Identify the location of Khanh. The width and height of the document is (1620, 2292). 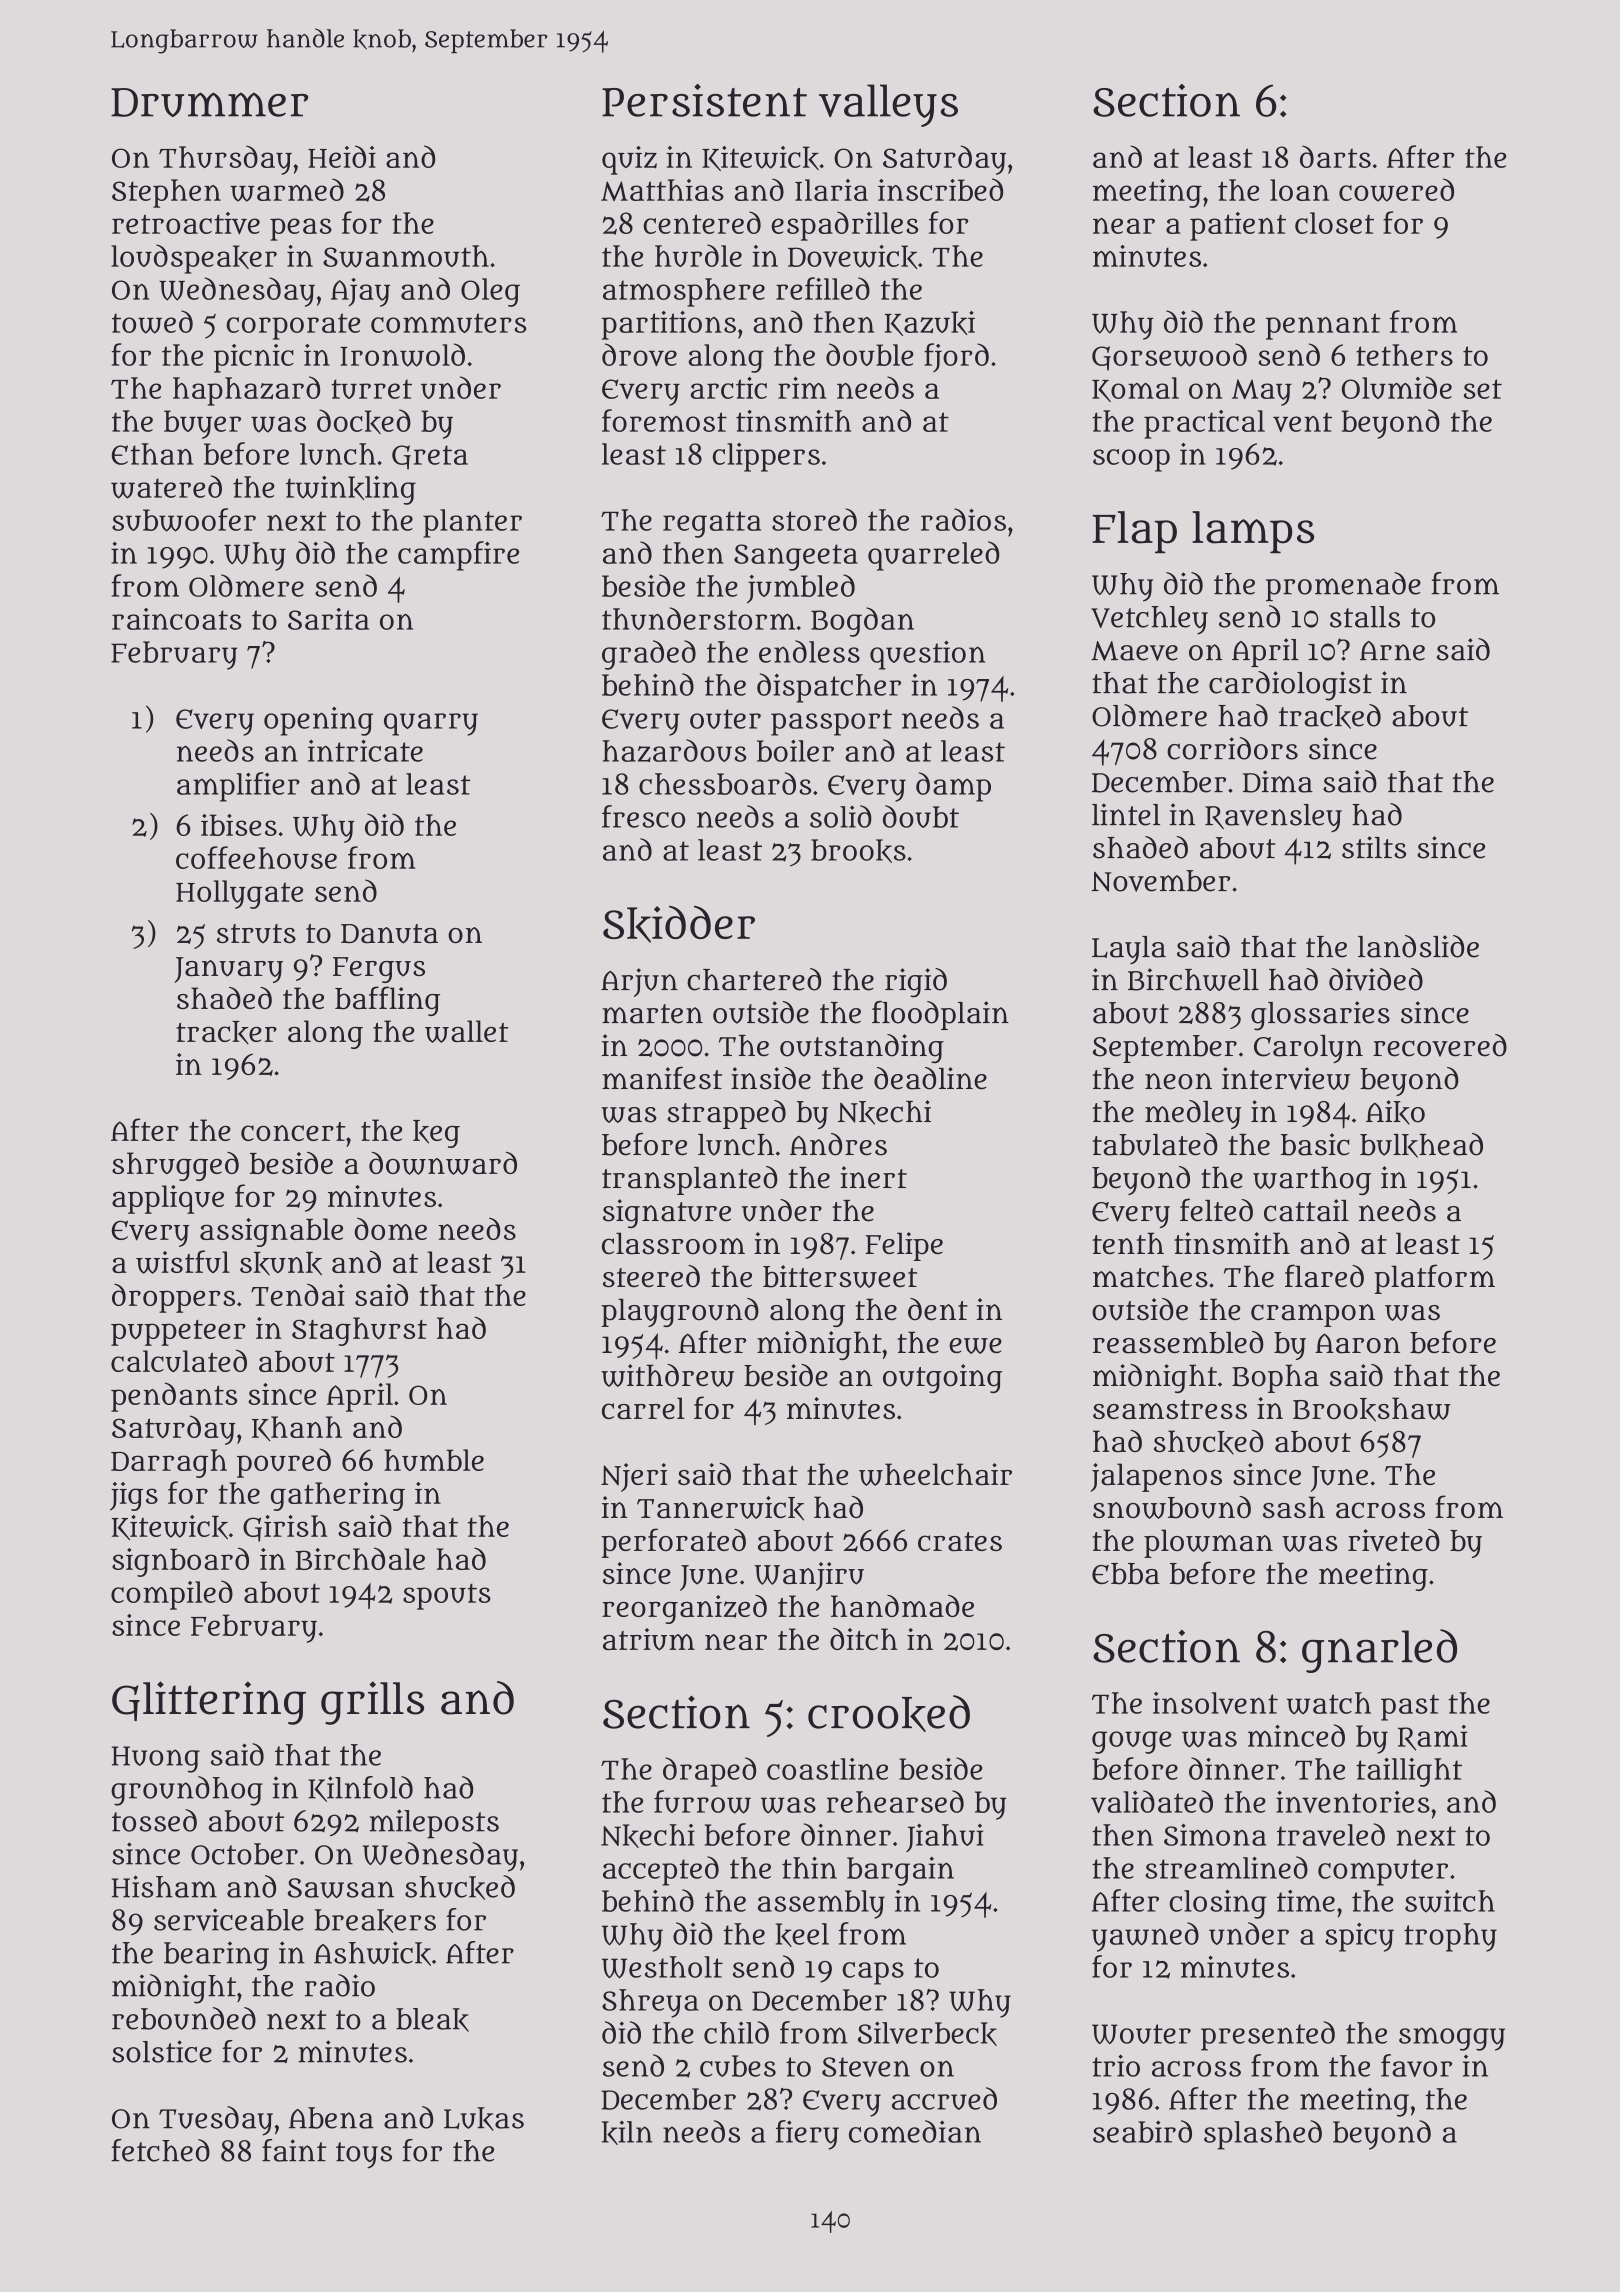
(297, 1428).
